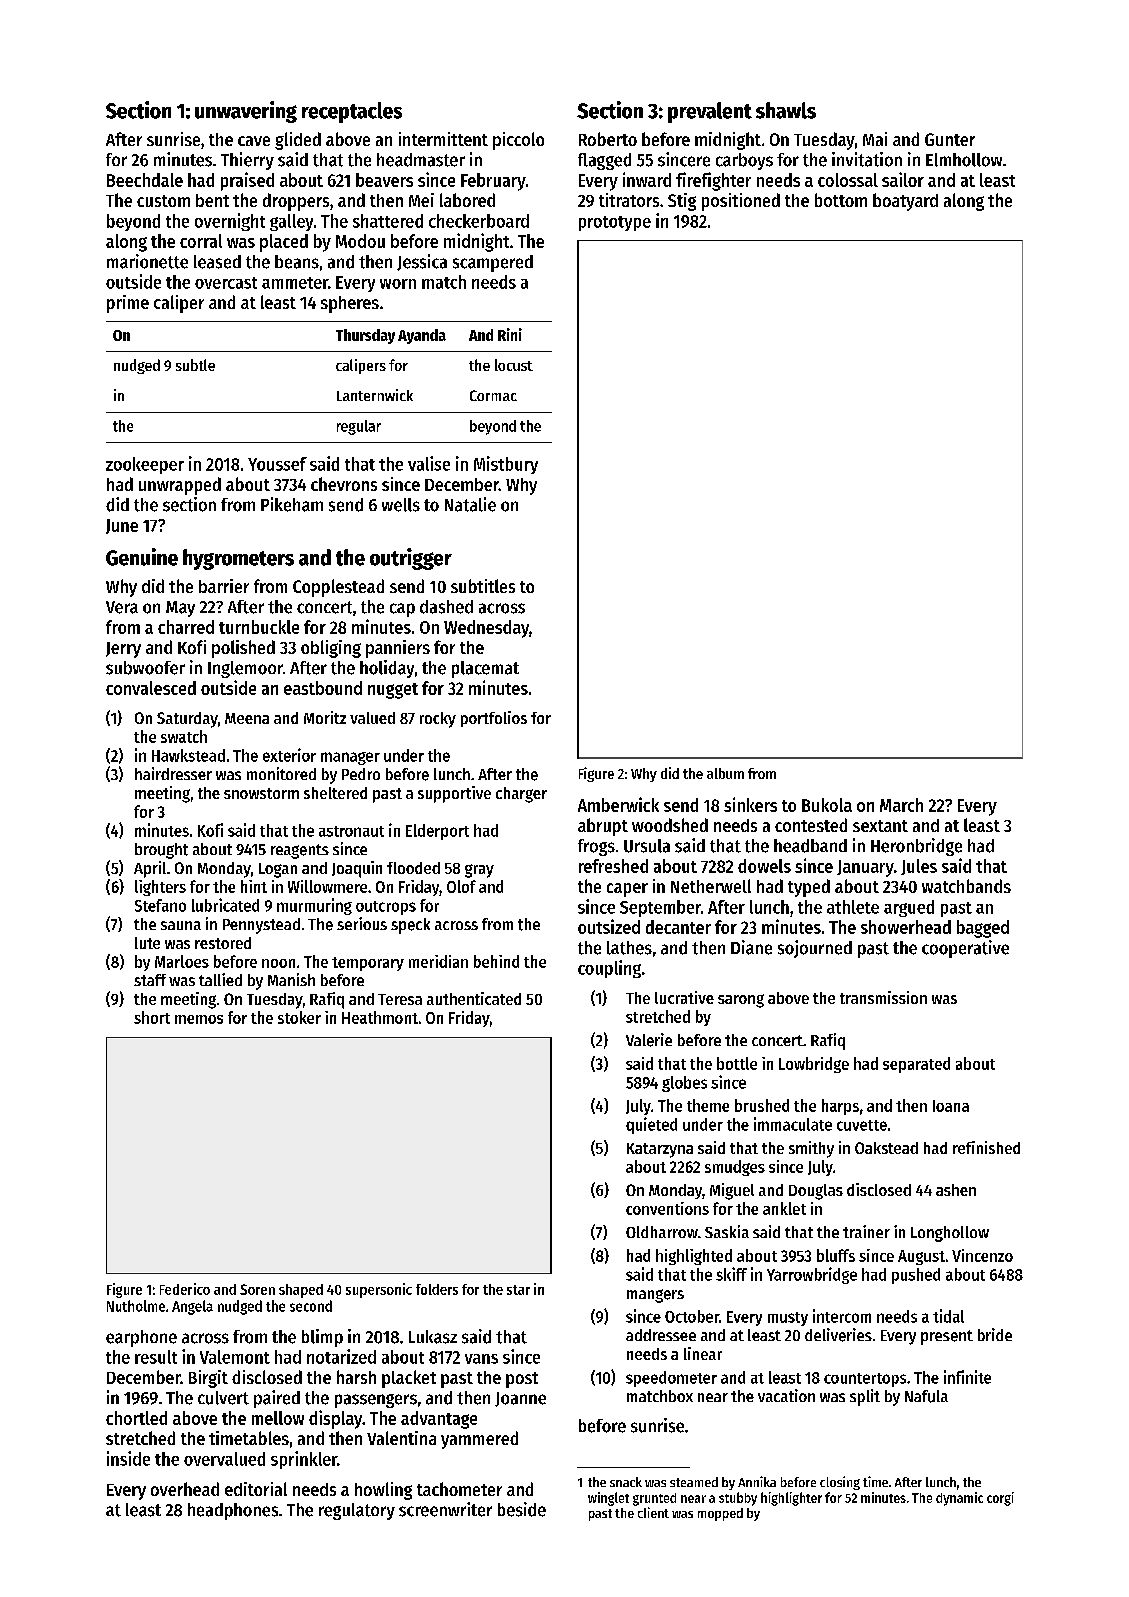 The image size is (1129, 1597). What do you see at coordinates (653, 1512) in the page?
I see `client` at bounding box center [653, 1512].
